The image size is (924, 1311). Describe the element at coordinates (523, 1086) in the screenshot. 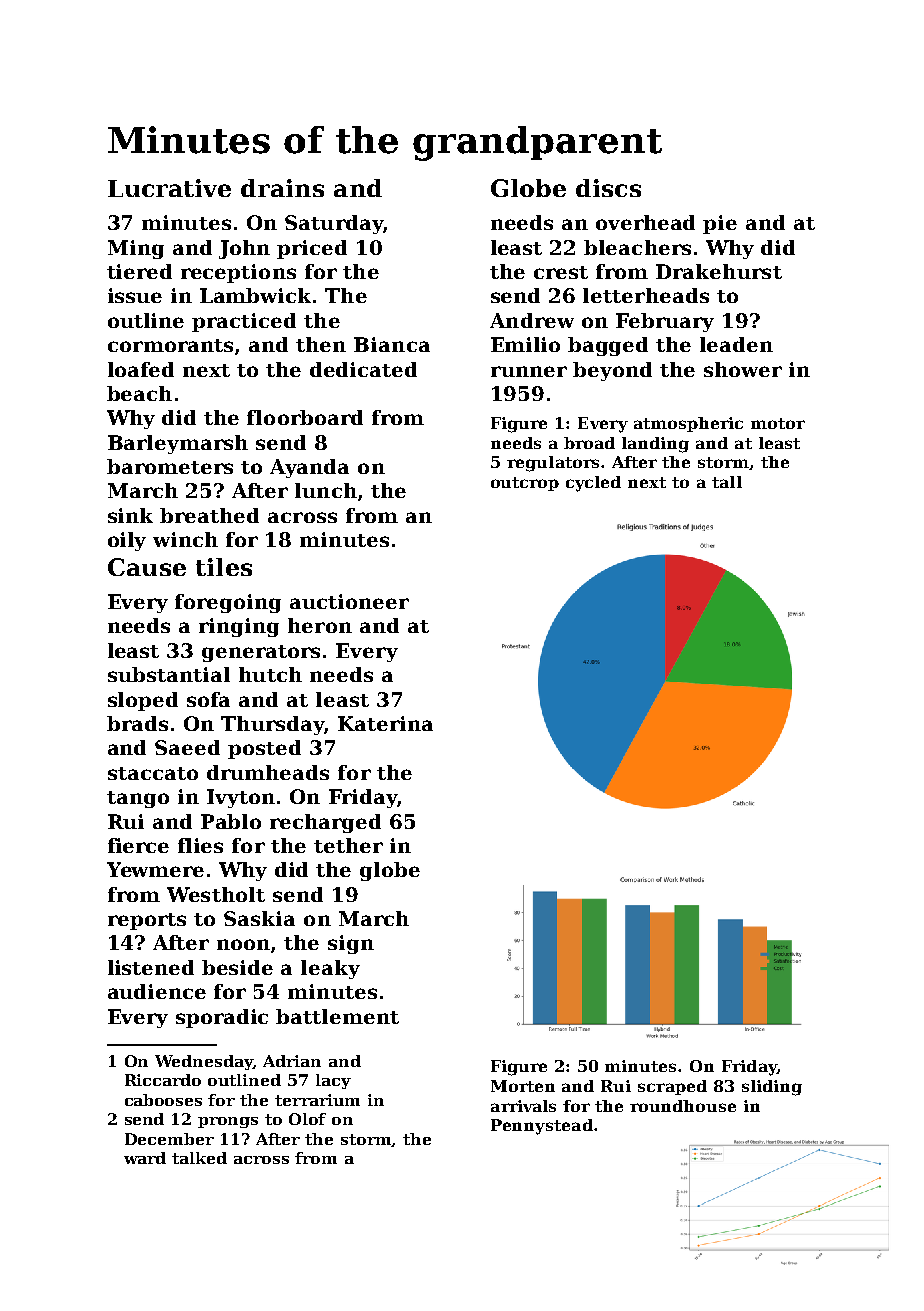

I see `Morten` at that location.
